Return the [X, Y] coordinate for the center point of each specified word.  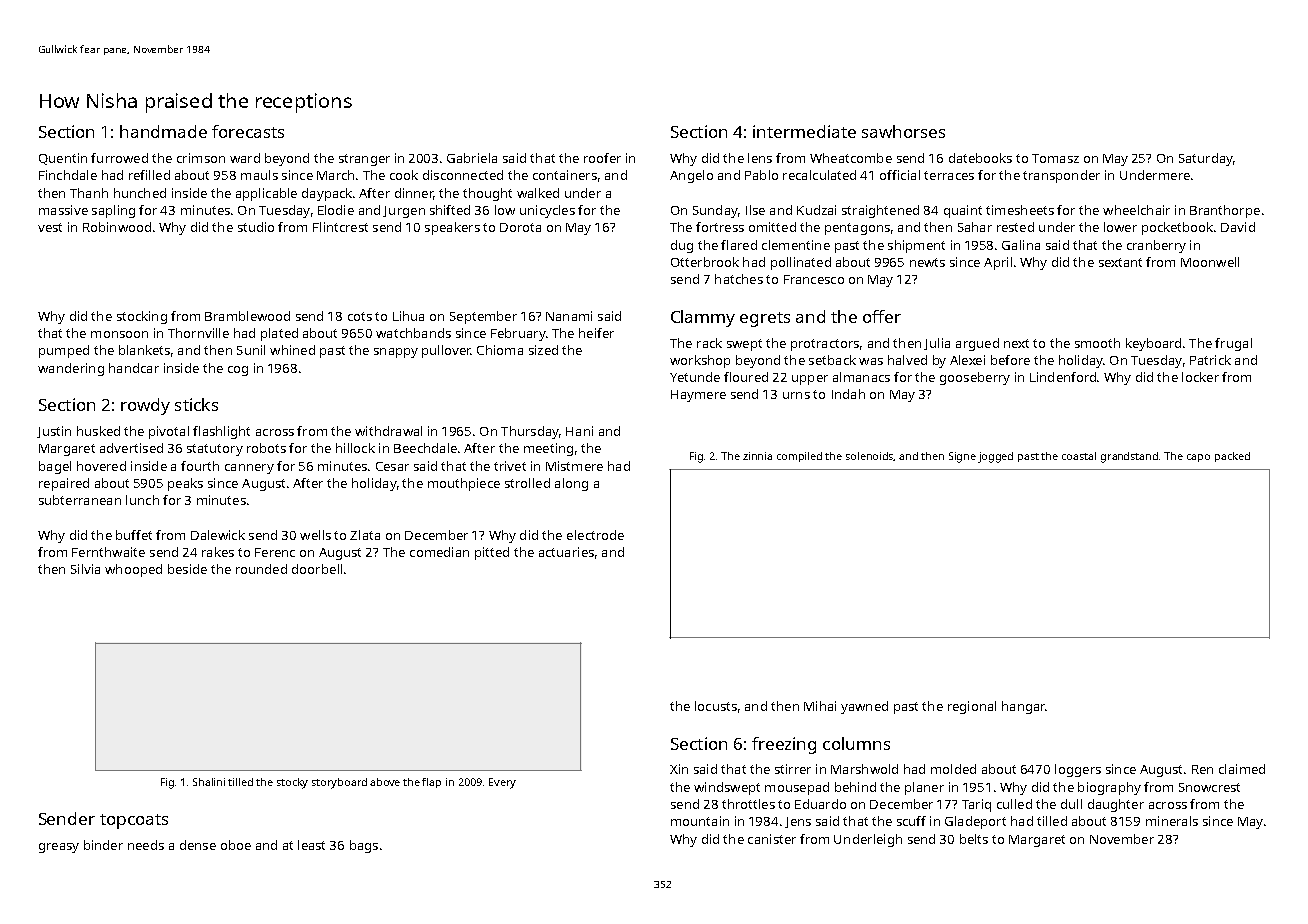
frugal [1233, 344]
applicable [266, 194]
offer [882, 316]
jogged [995, 457]
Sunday [715, 211]
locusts [716, 706]
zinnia [757, 456]
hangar [1023, 707]
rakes [218, 552]
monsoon [119, 334]
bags [364, 846]
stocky [292, 783]
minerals [1172, 821]
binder [103, 845]
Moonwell [1210, 262]
